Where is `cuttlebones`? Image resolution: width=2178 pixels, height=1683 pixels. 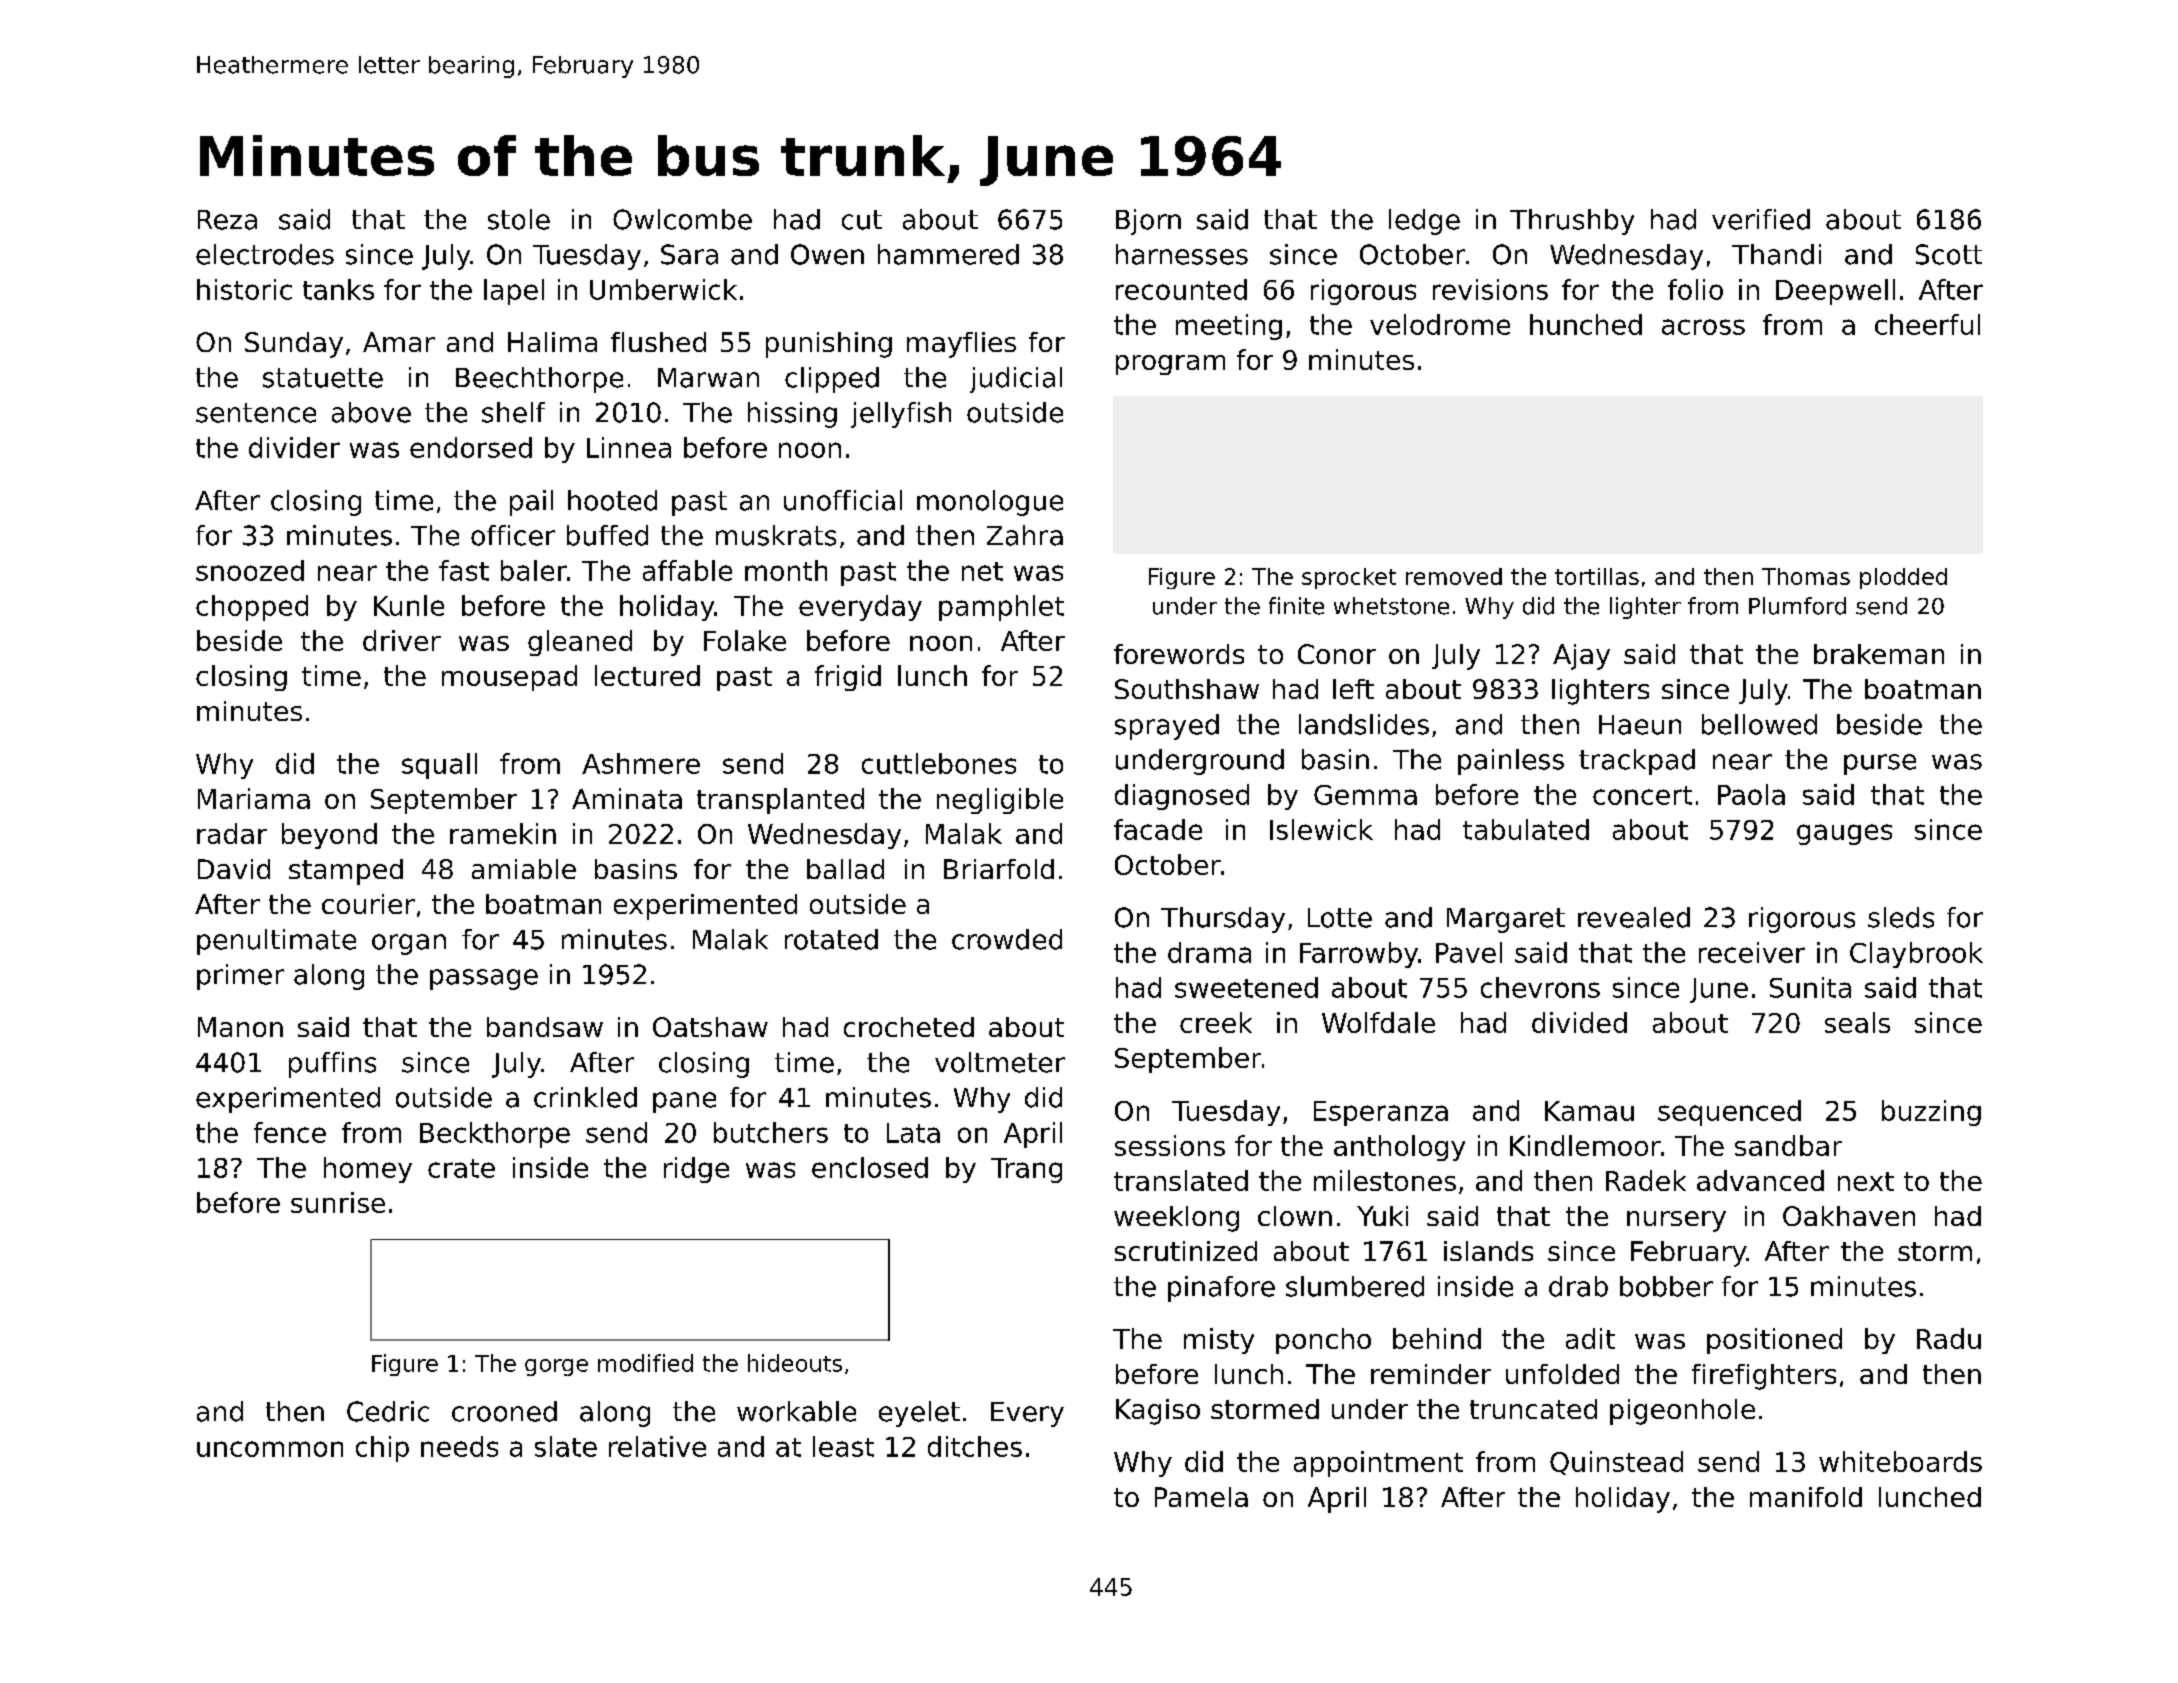 cuttlebones is located at coordinates (939, 763).
